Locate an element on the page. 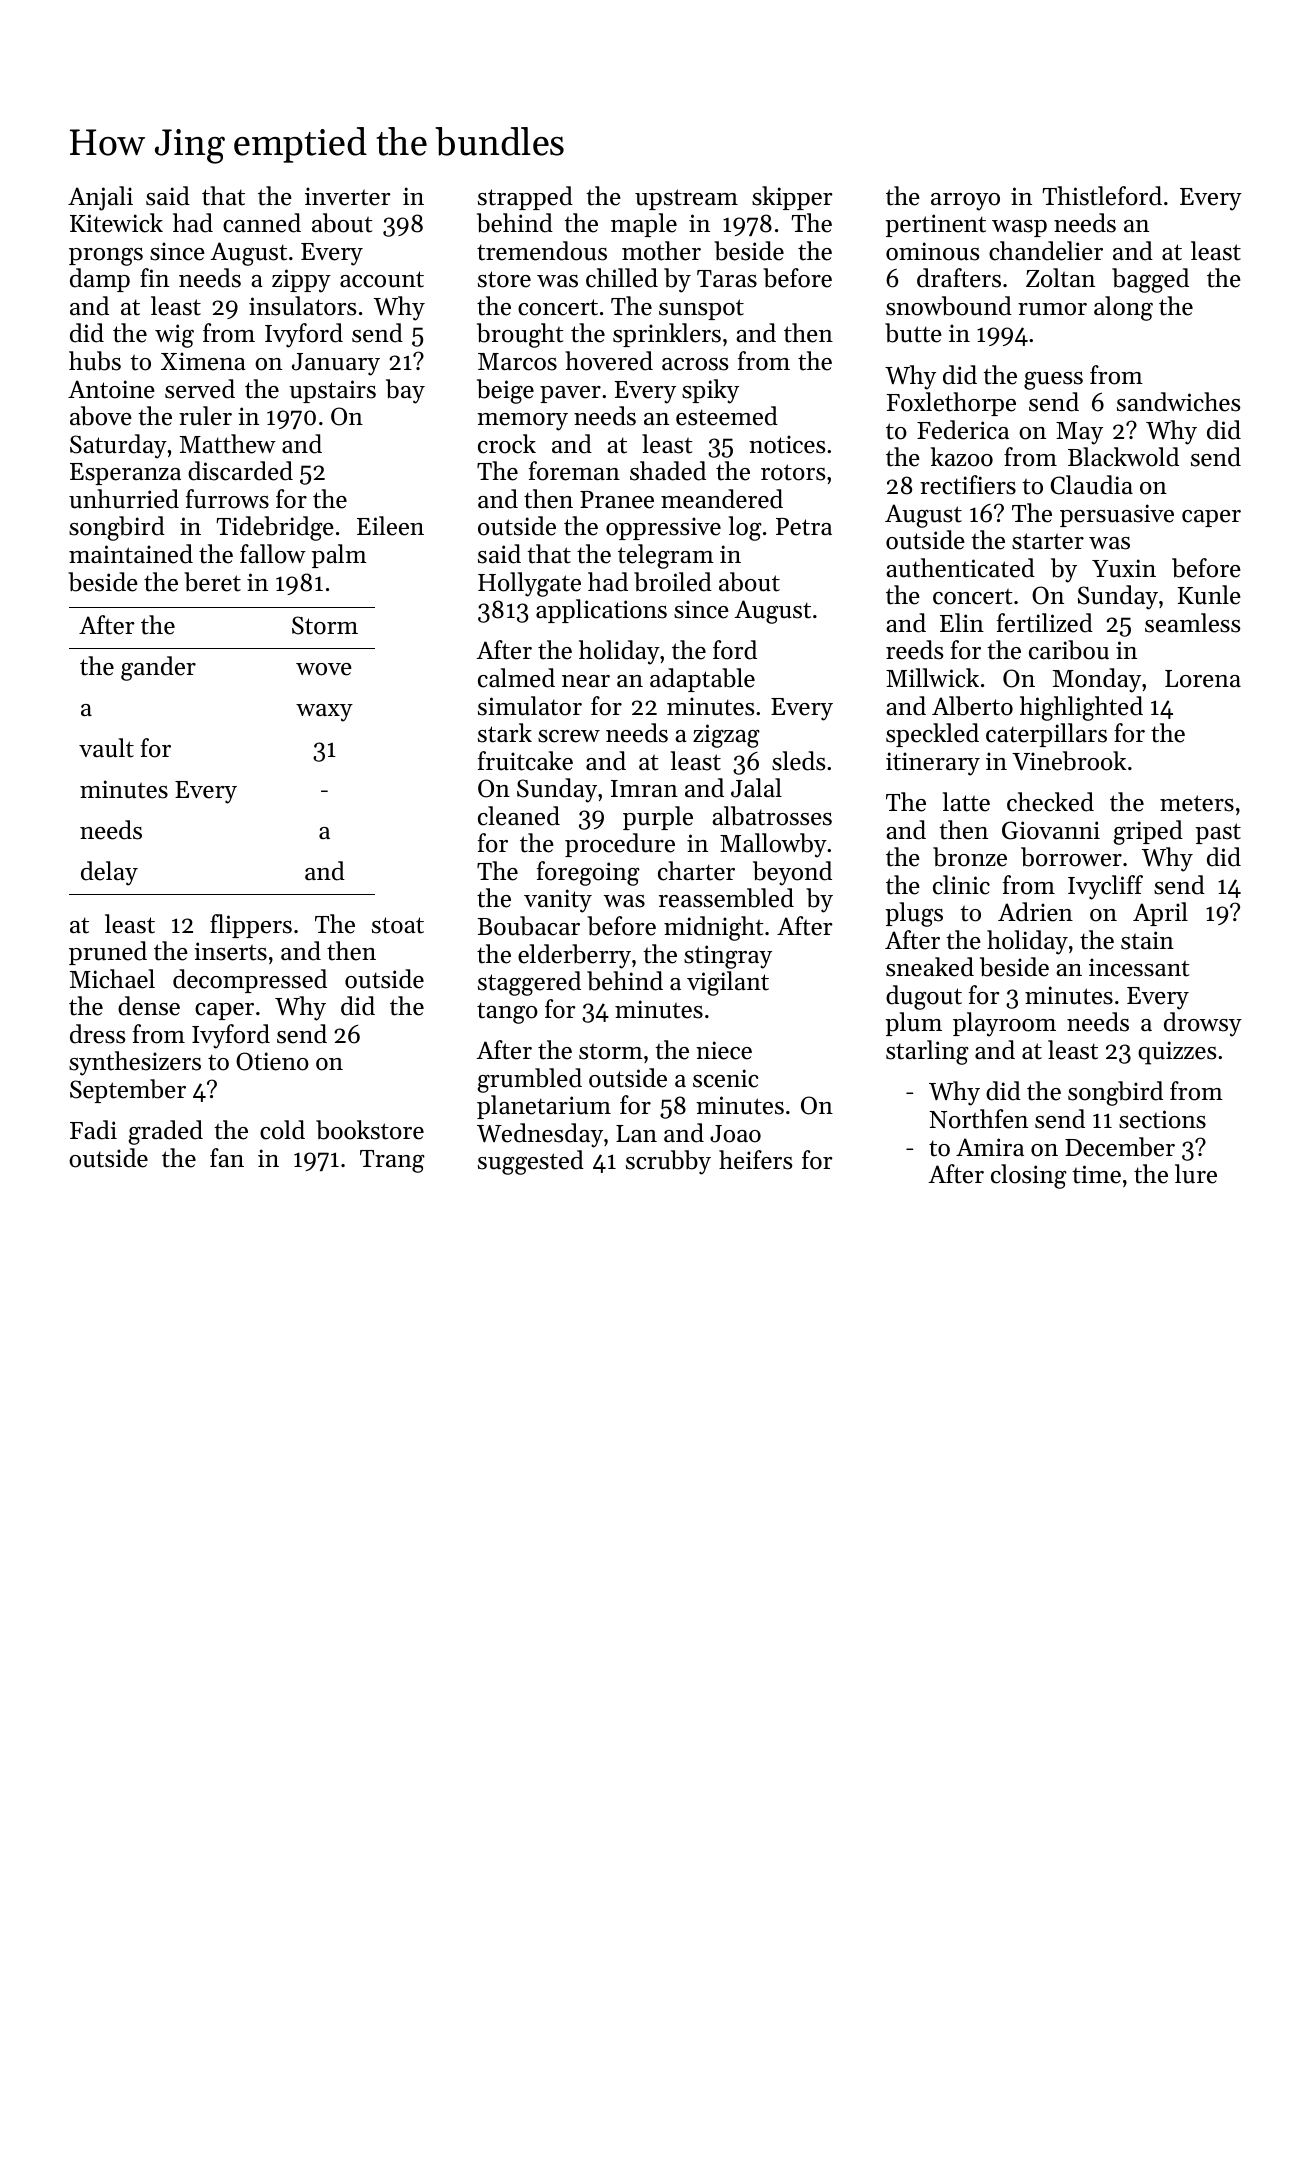 Image resolution: width=1310 pixels, height=2157 pixels. caribou is located at coordinates (1069, 650).
